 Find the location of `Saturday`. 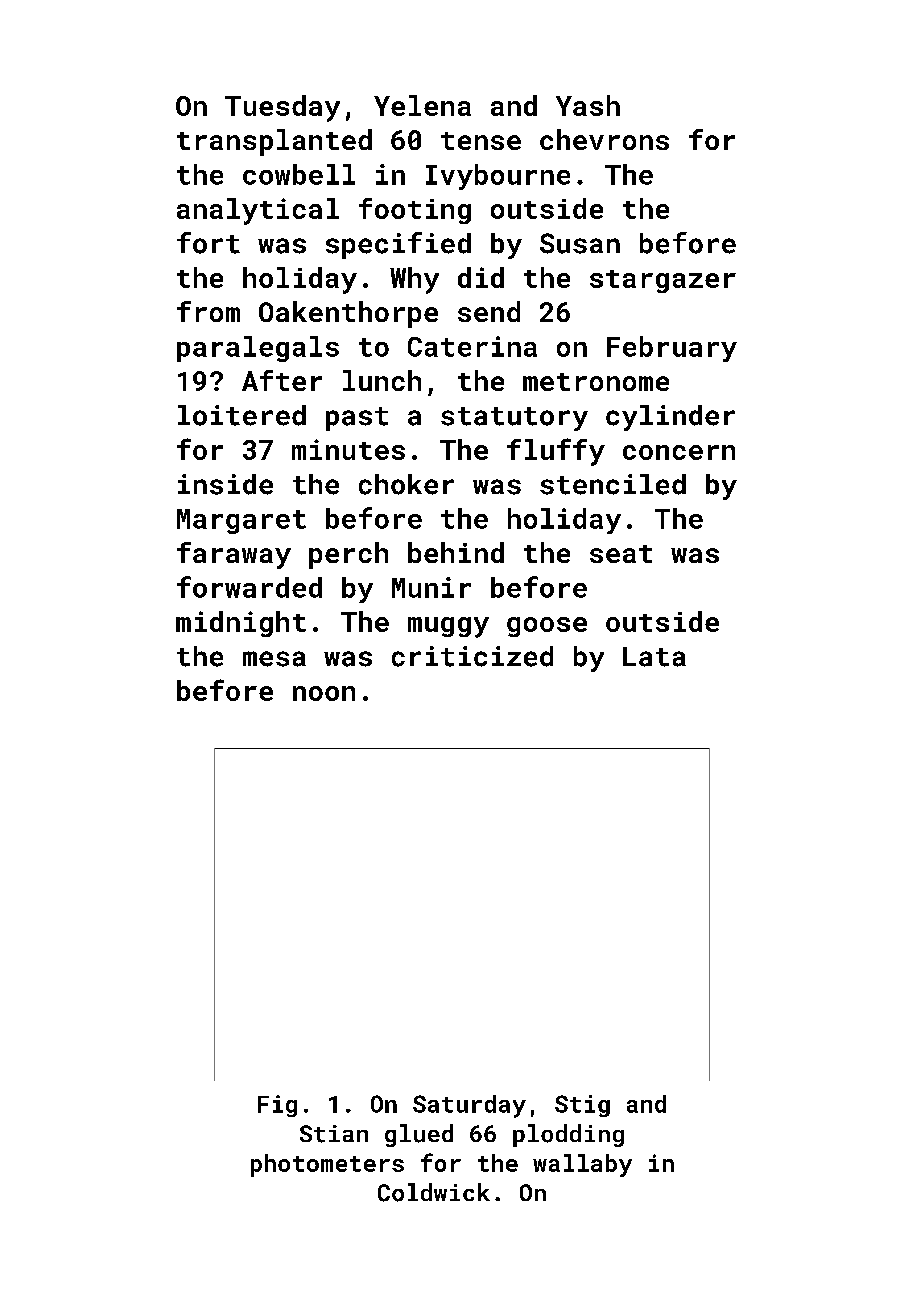

Saturday is located at coordinates (469, 1106).
